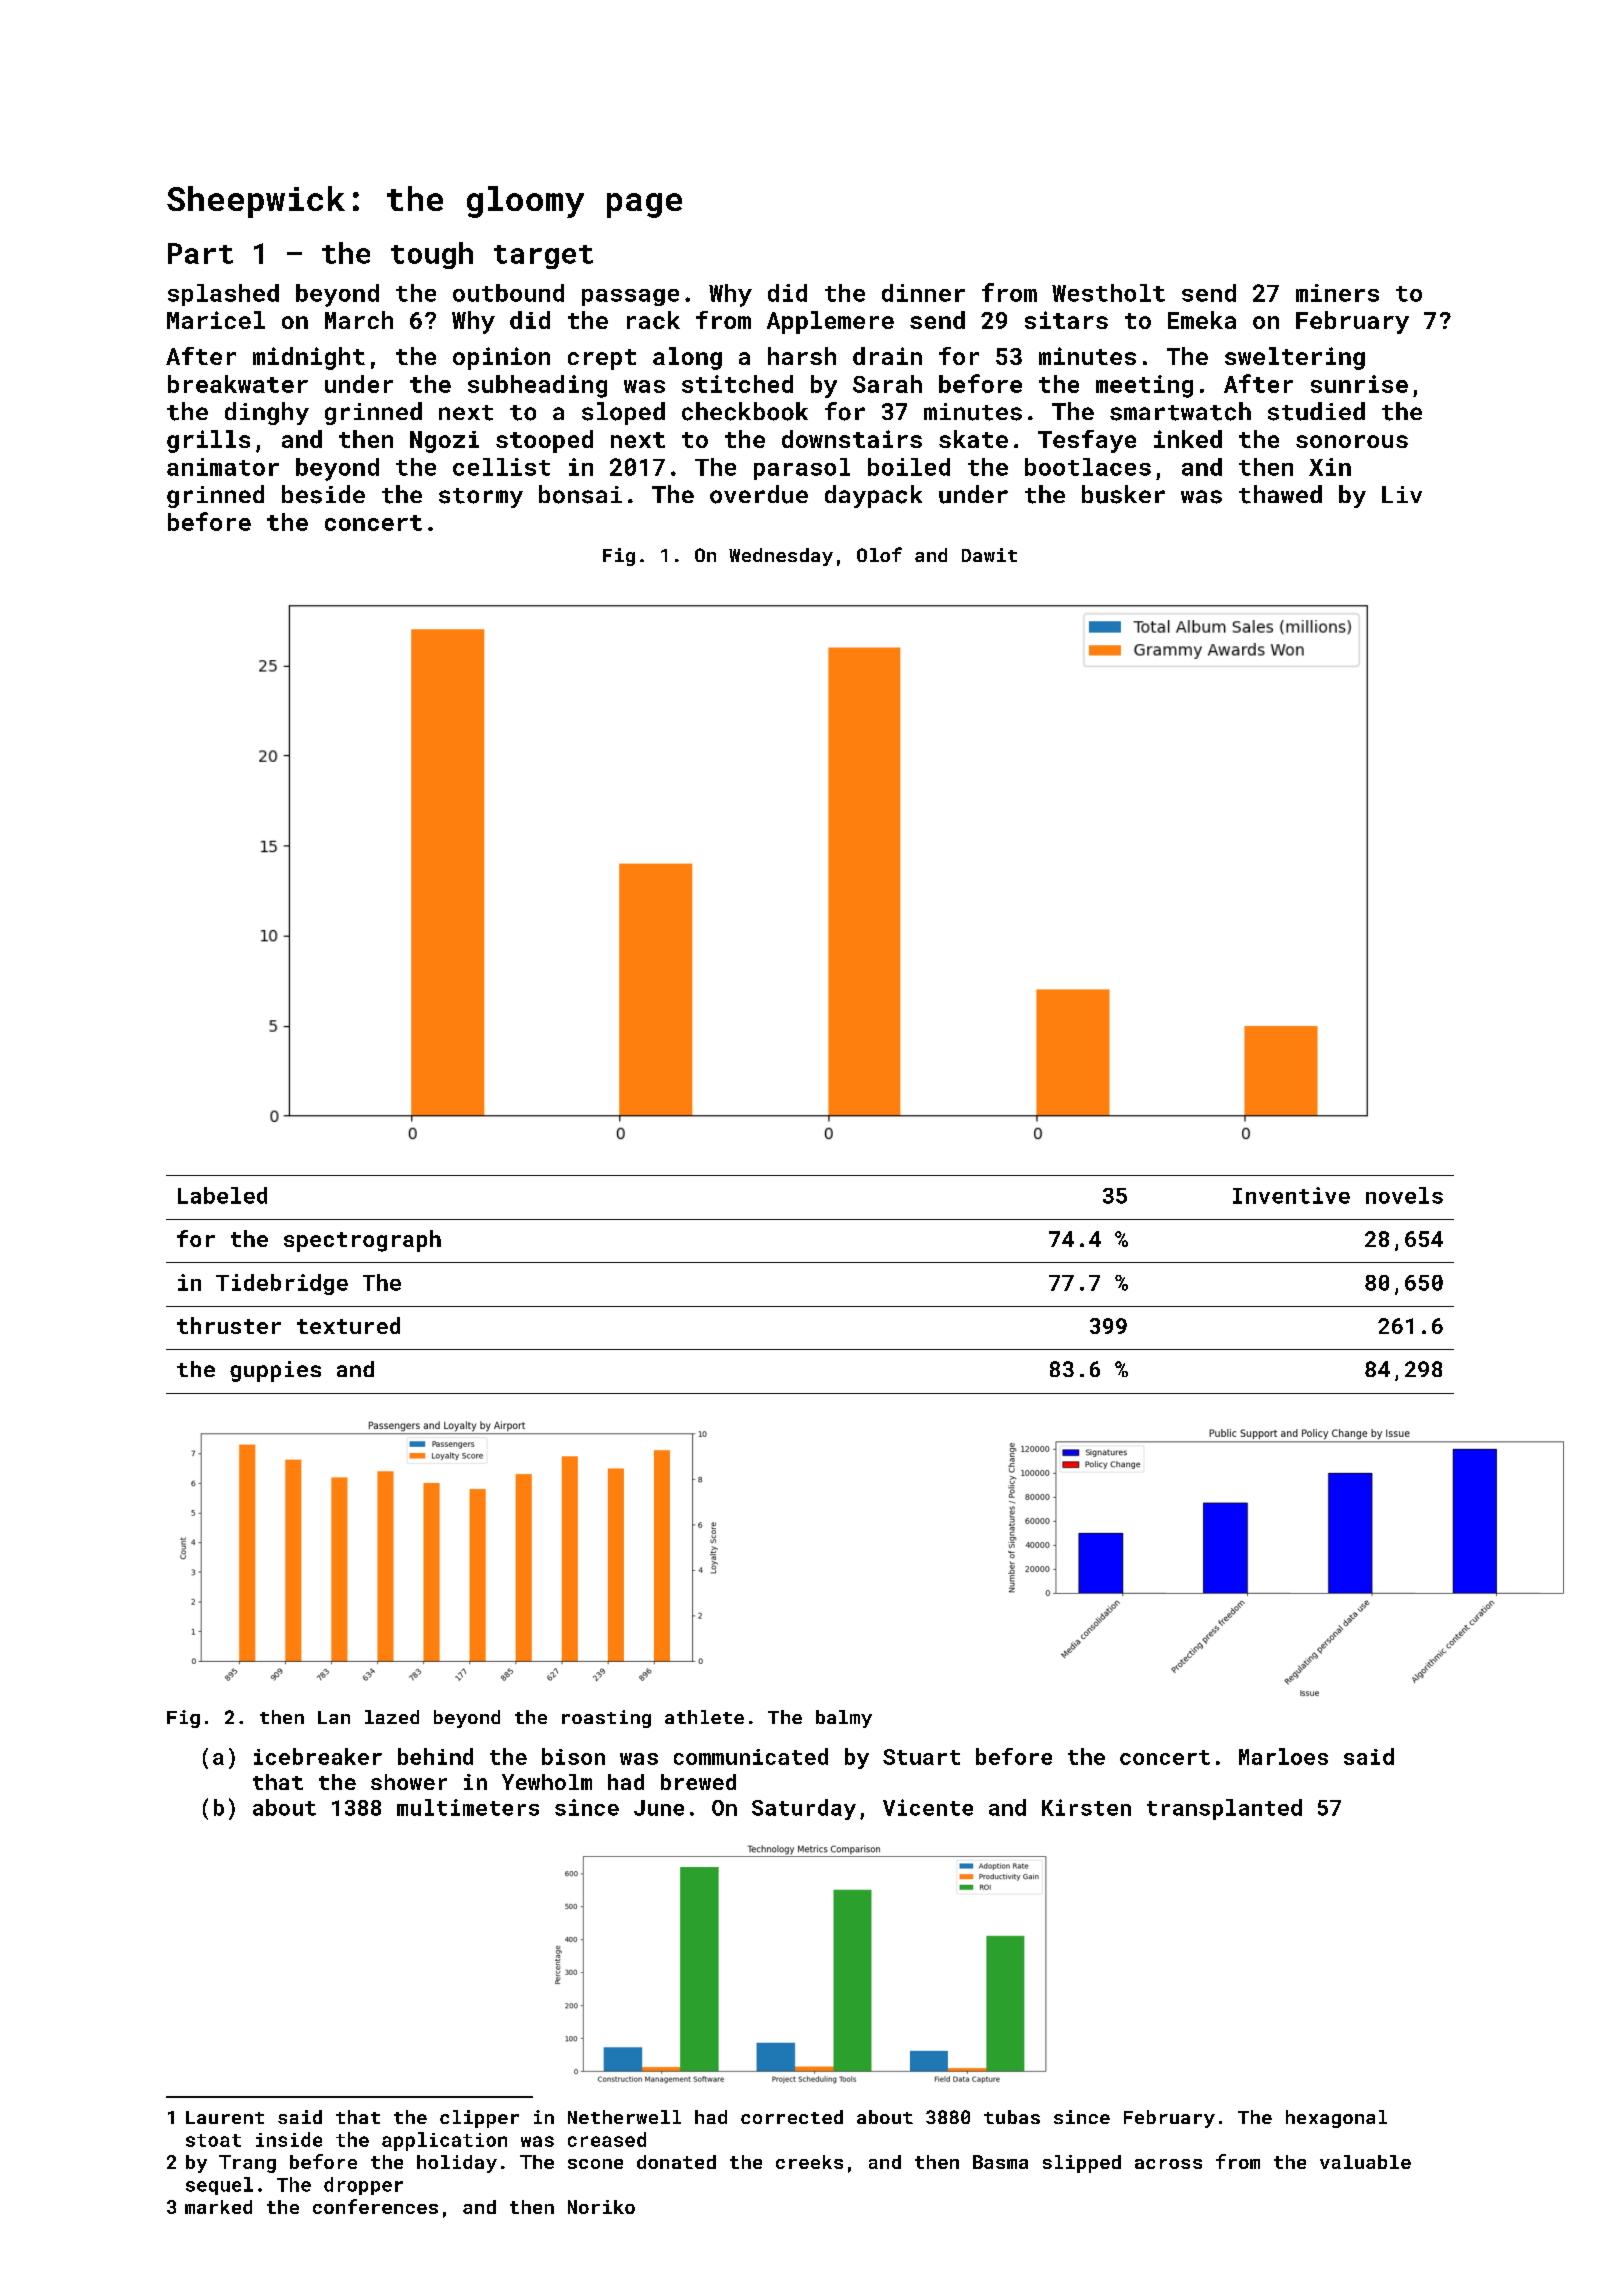  Describe the element at coordinates (606, 1719) in the document. I see `roasting` at that location.
